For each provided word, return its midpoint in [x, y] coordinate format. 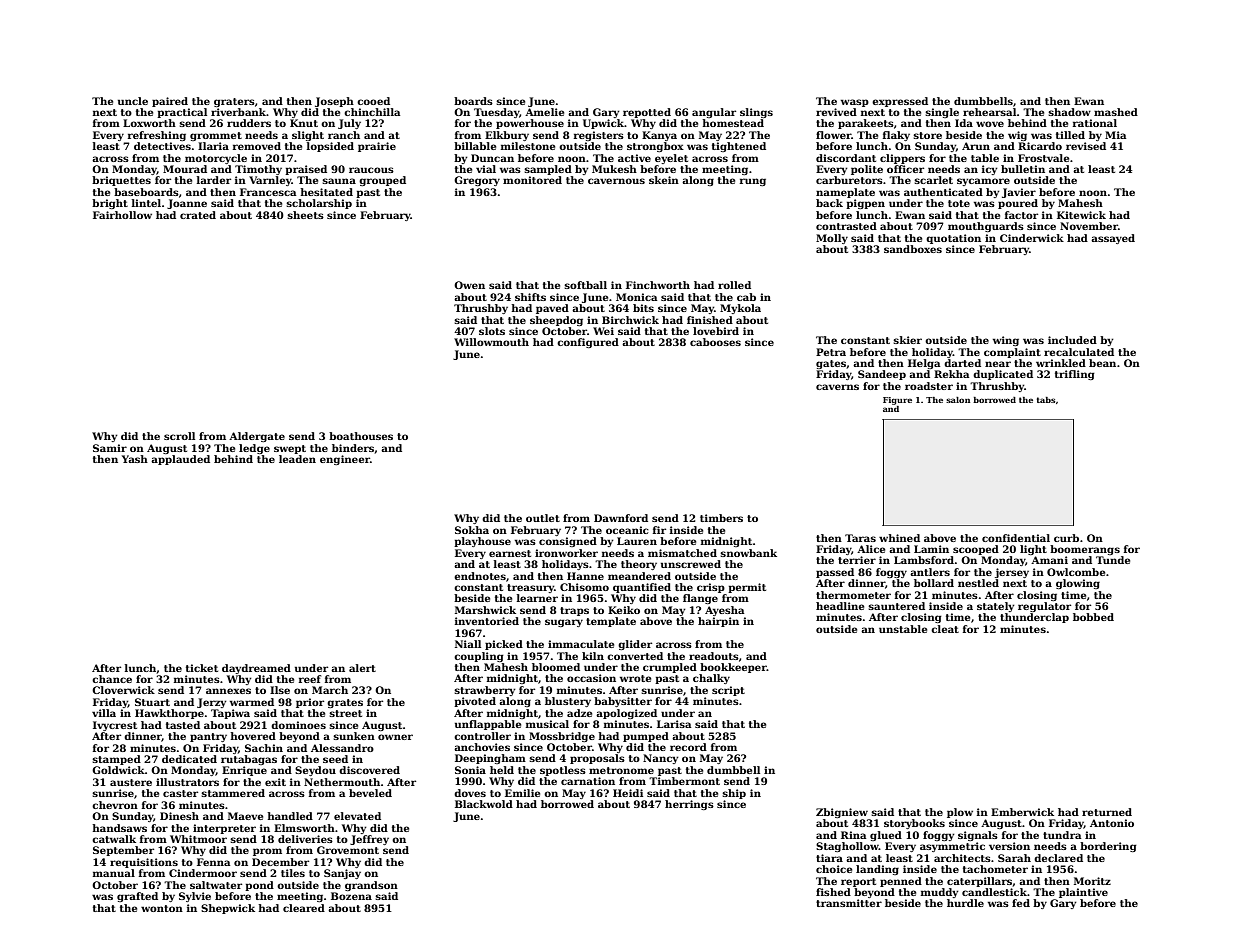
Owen [469, 285]
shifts [530, 297]
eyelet [671, 159]
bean [1102, 363]
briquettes [121, 181]
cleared [304, 908]
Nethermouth [342, 782]
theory [639, 565]
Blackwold [484, 804]
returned [1107, 812]
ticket [202, 668]
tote [959, 203]
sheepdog [556, 321]
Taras [860, 538]
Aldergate [257, 437]
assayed [1113, 239]
